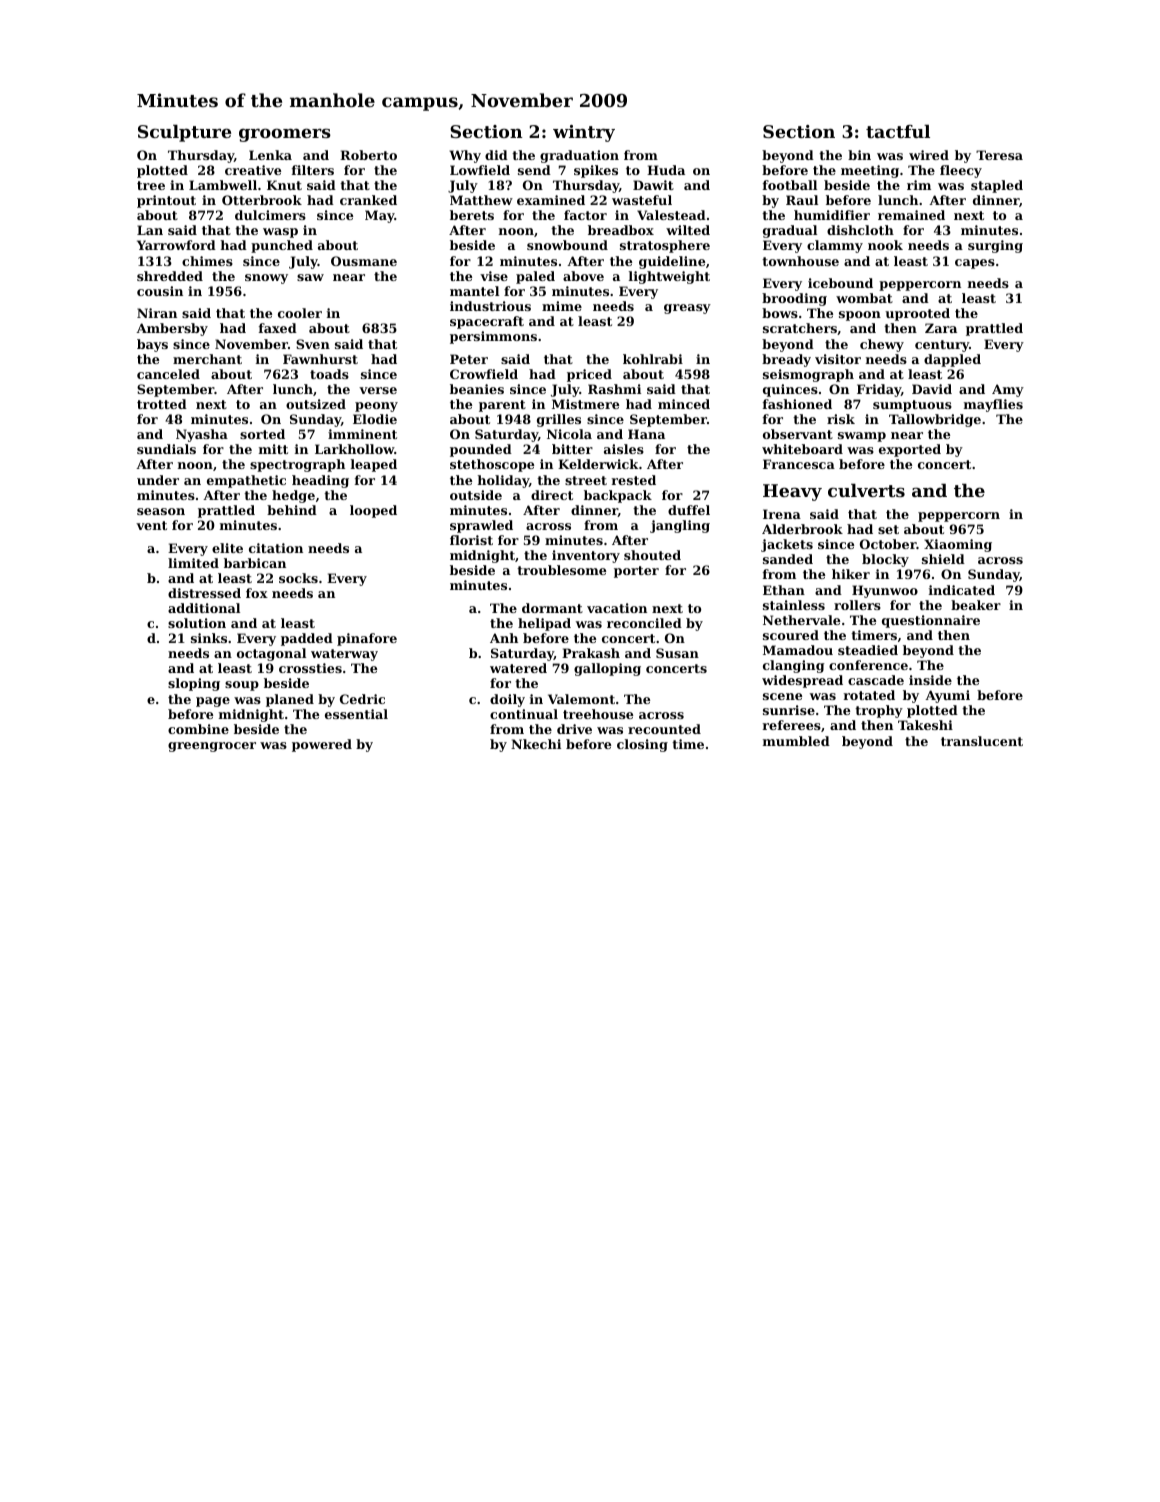  What do you see at coordinates (888, 529) in the screenshot?
I see `set` at bounding box center [888, 529].
